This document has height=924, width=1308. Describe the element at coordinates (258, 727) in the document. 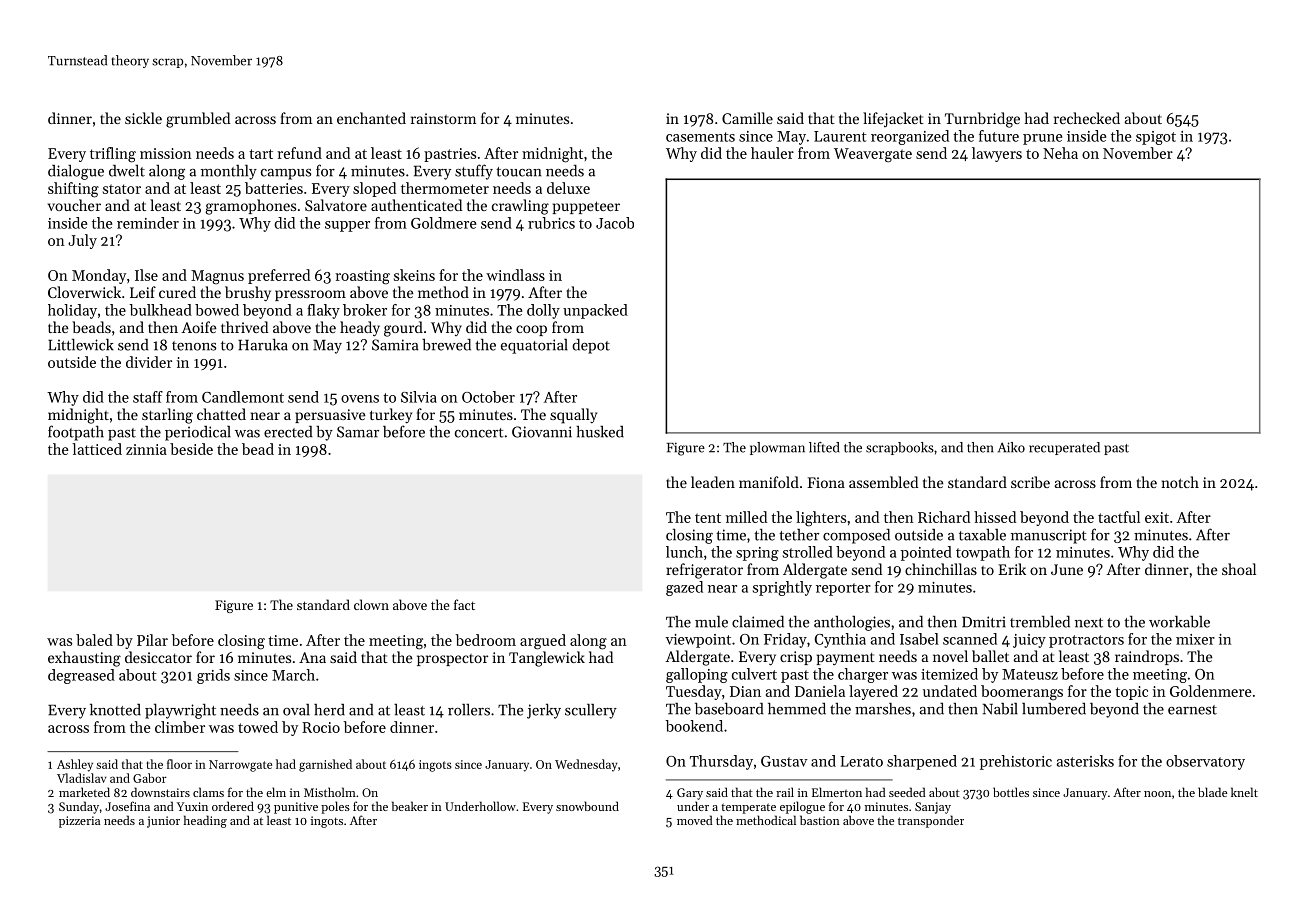

I see `towed` at that location.
